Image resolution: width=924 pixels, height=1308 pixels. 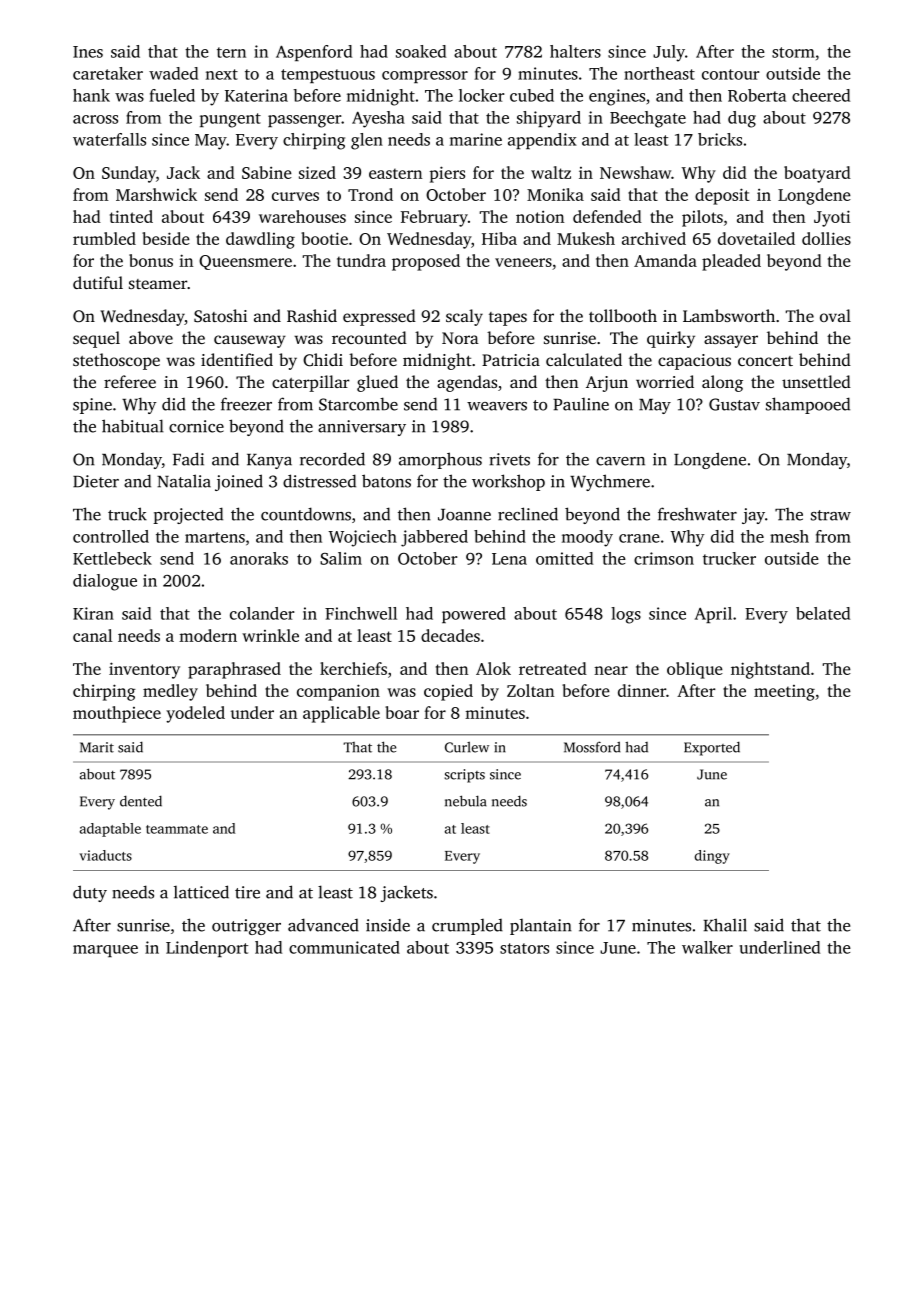 What do you see at coordinates (97, 747) in the screenshot?
I see `Marit` at bounding box center [97, 747].
